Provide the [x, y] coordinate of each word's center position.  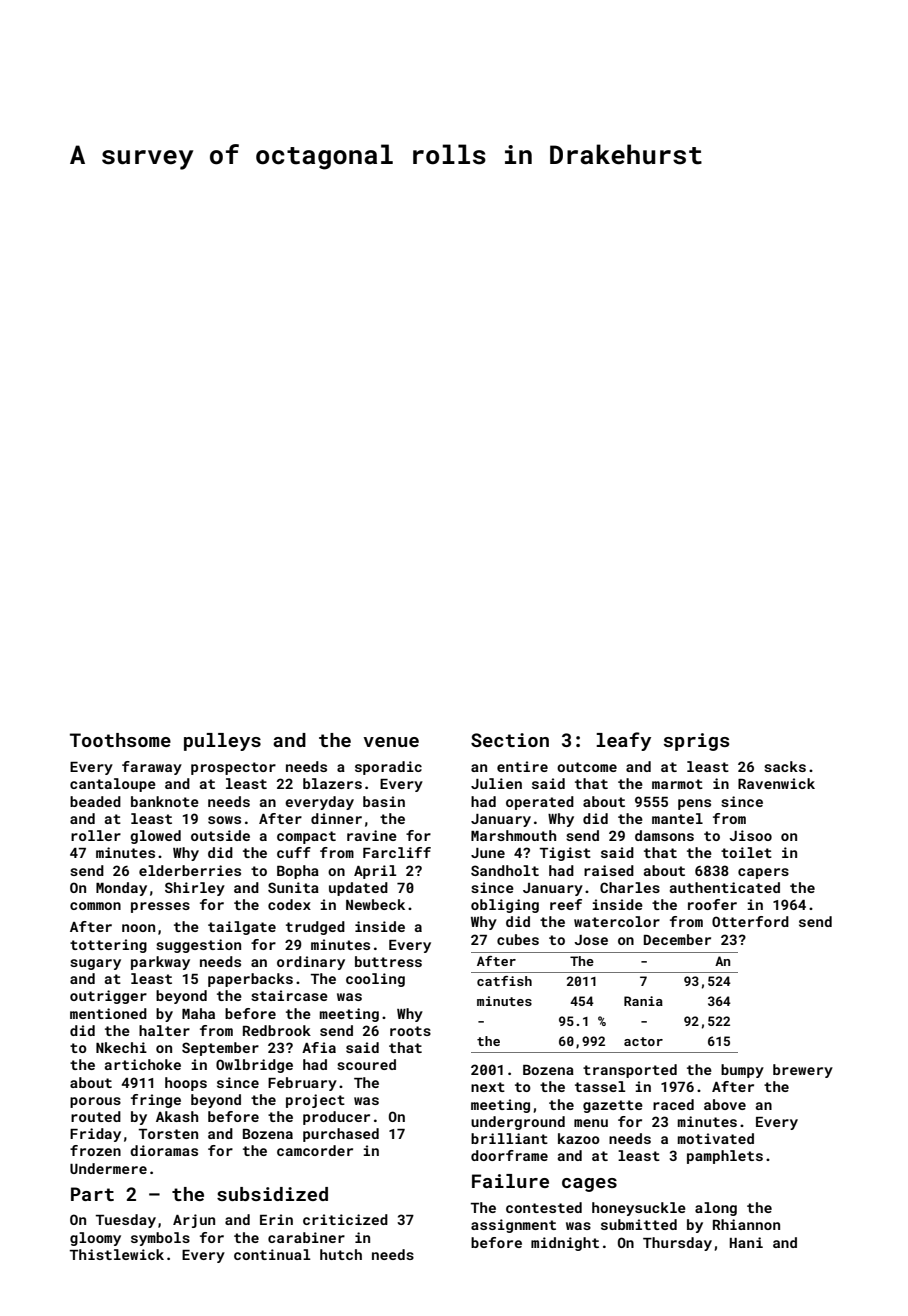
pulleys [222, 742]
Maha [198, 1013]
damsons [664, 835]
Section [510, 740]
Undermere [108, 1168]
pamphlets [725, 1157]
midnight [565, 1244]
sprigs [696, 742]
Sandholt [505, 870]
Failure [510, 1181]
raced [673, 1104]
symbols [160, 1239]
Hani [746, 1242]
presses [160, 907]
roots [410, 1031]
